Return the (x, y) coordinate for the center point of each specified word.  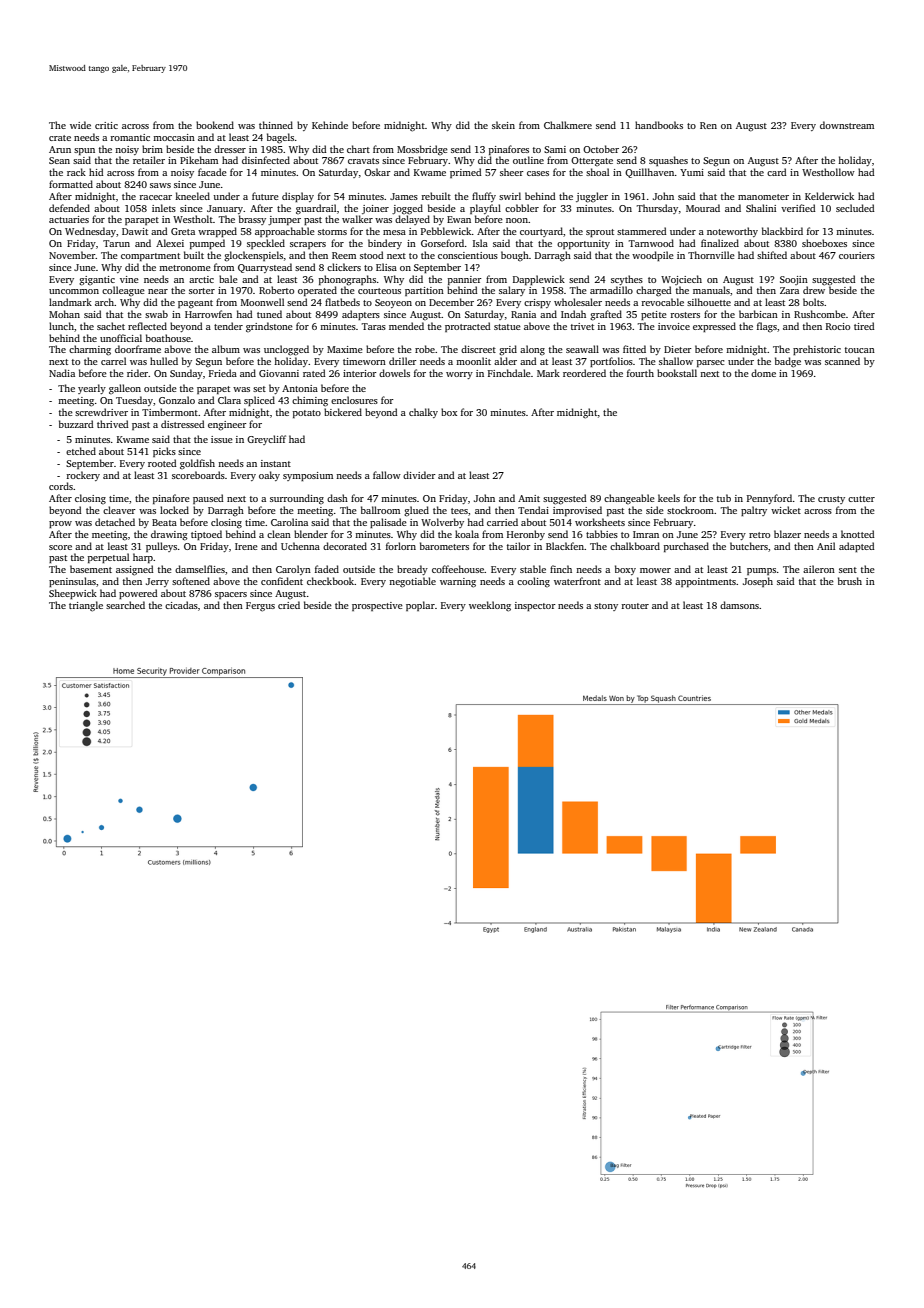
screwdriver (101, 412)
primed (466, 173)
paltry (754, 511)
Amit (529, 498)
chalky (423, 413)
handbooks (659, 125)
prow (60, 524)
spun (84, 151)
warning (458, 583)
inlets (164, 208)
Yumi (692, 172)
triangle (86, 606)
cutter (861, 499)
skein (503, 125)
